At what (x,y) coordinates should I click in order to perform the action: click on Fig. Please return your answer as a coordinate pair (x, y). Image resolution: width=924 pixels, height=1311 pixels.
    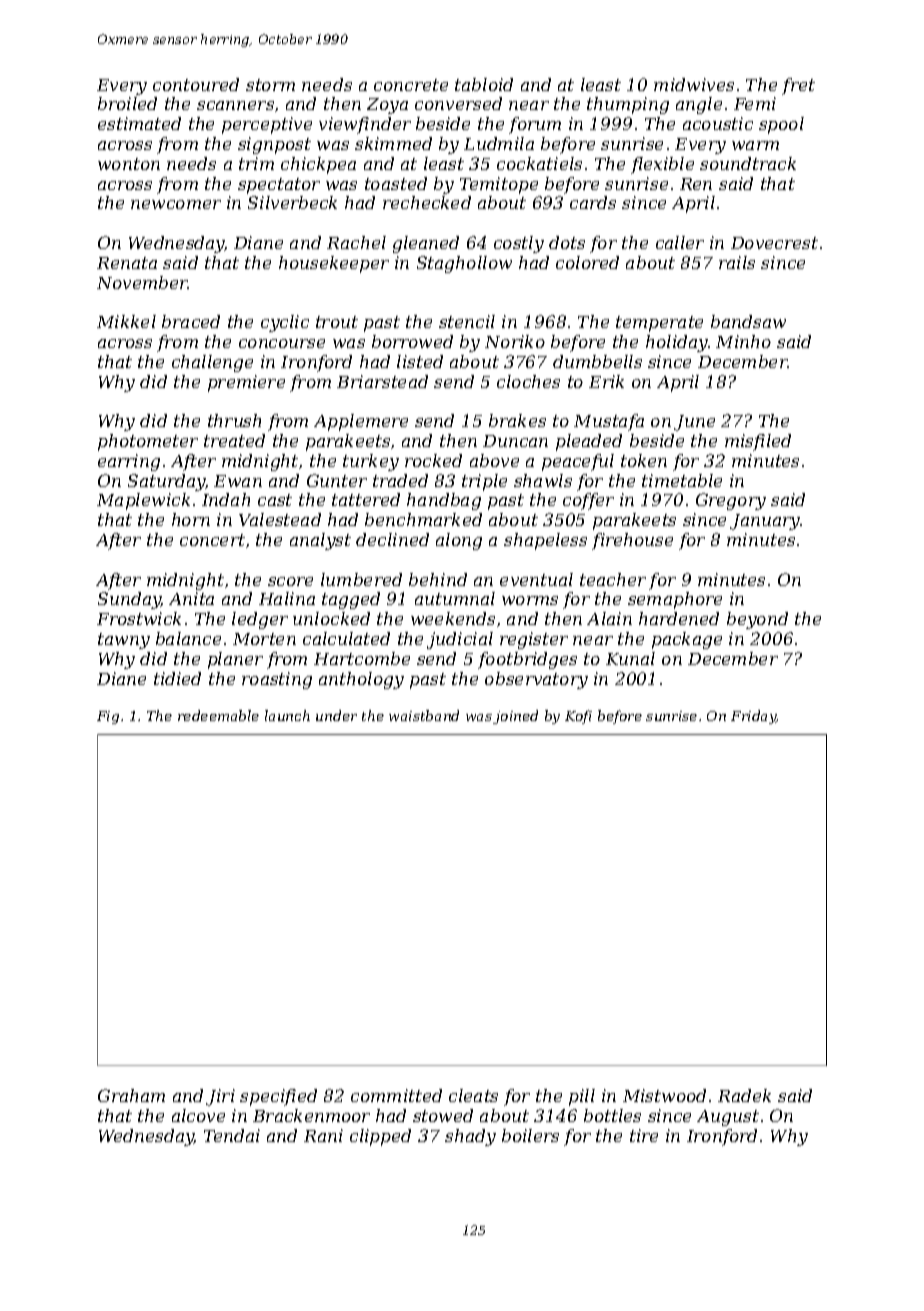
    Looking at the image, I should click on (108, 717).
